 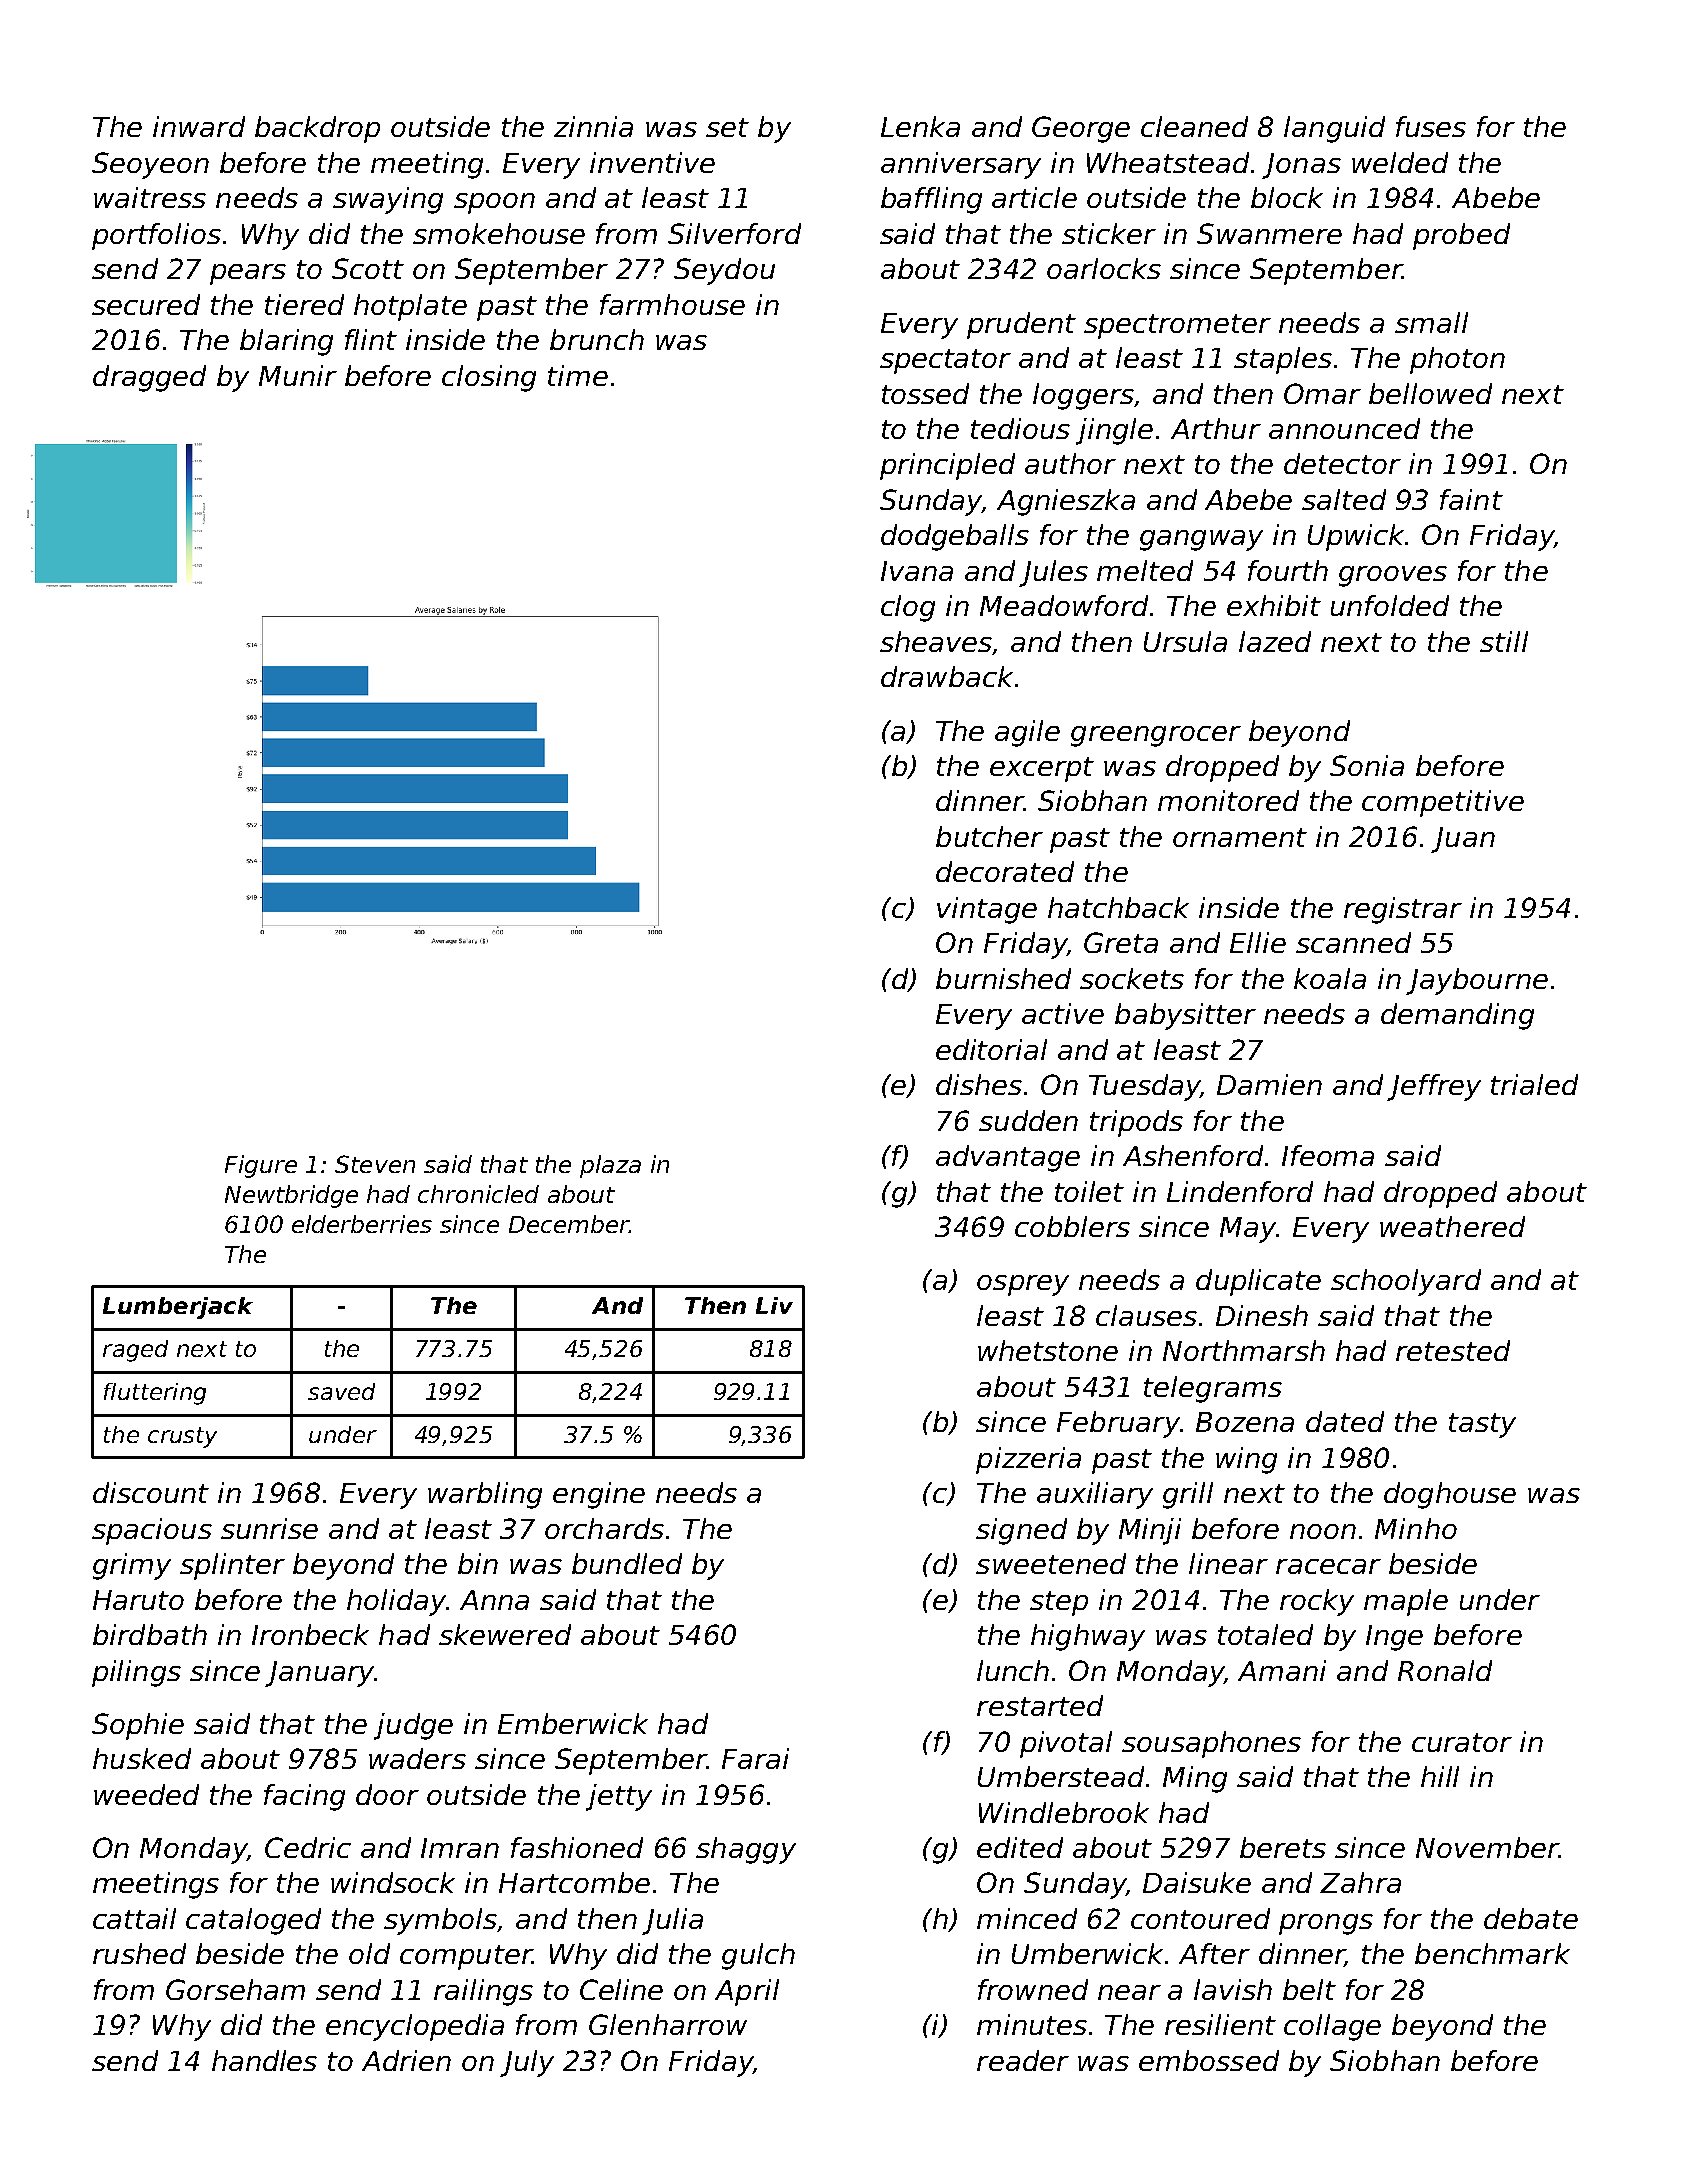 What do you see at coordinates (1042, 769) in the screenshot?
I see `excerpt` at bounding box center [1042, 769].
